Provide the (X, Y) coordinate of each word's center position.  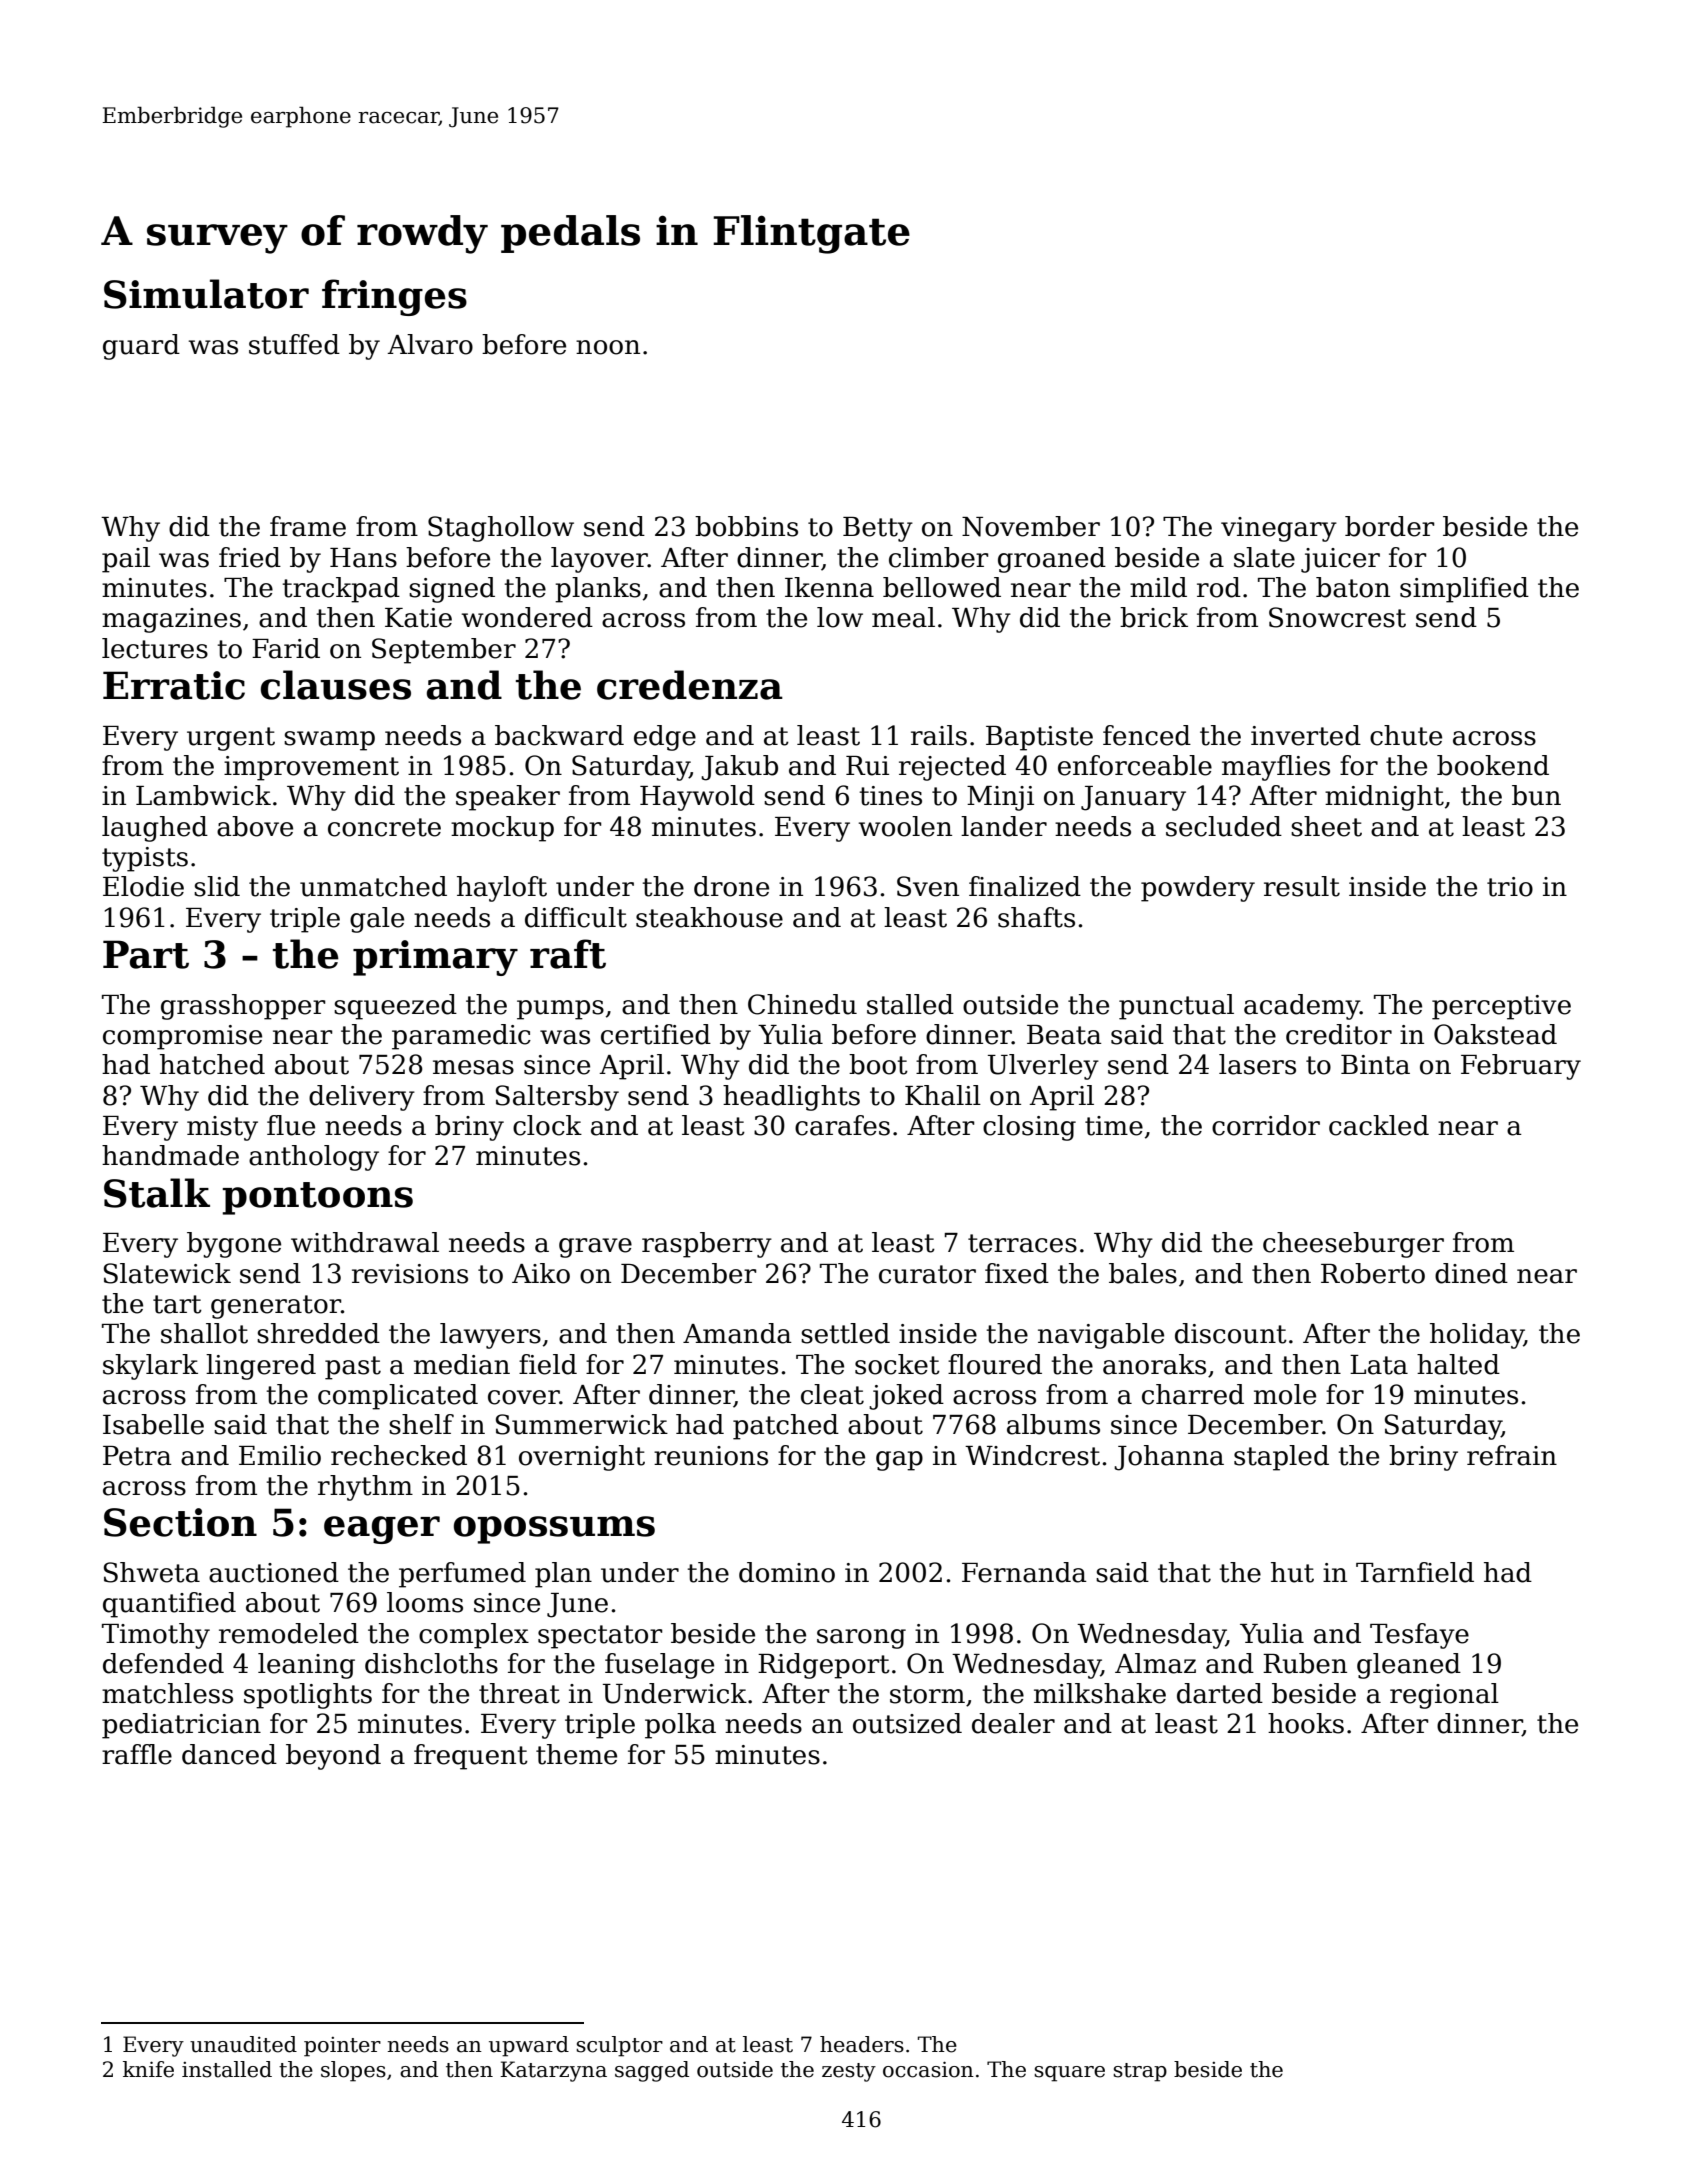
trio (1510, 887)
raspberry (707, 1245)
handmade (170, 1155)
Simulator (206, 294)
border (1390, 526)
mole (1285, 1394)
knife (148, 2069)
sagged (652, 2071)
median (462, 1364)
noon (608, 347)
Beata (1064, 1035)
